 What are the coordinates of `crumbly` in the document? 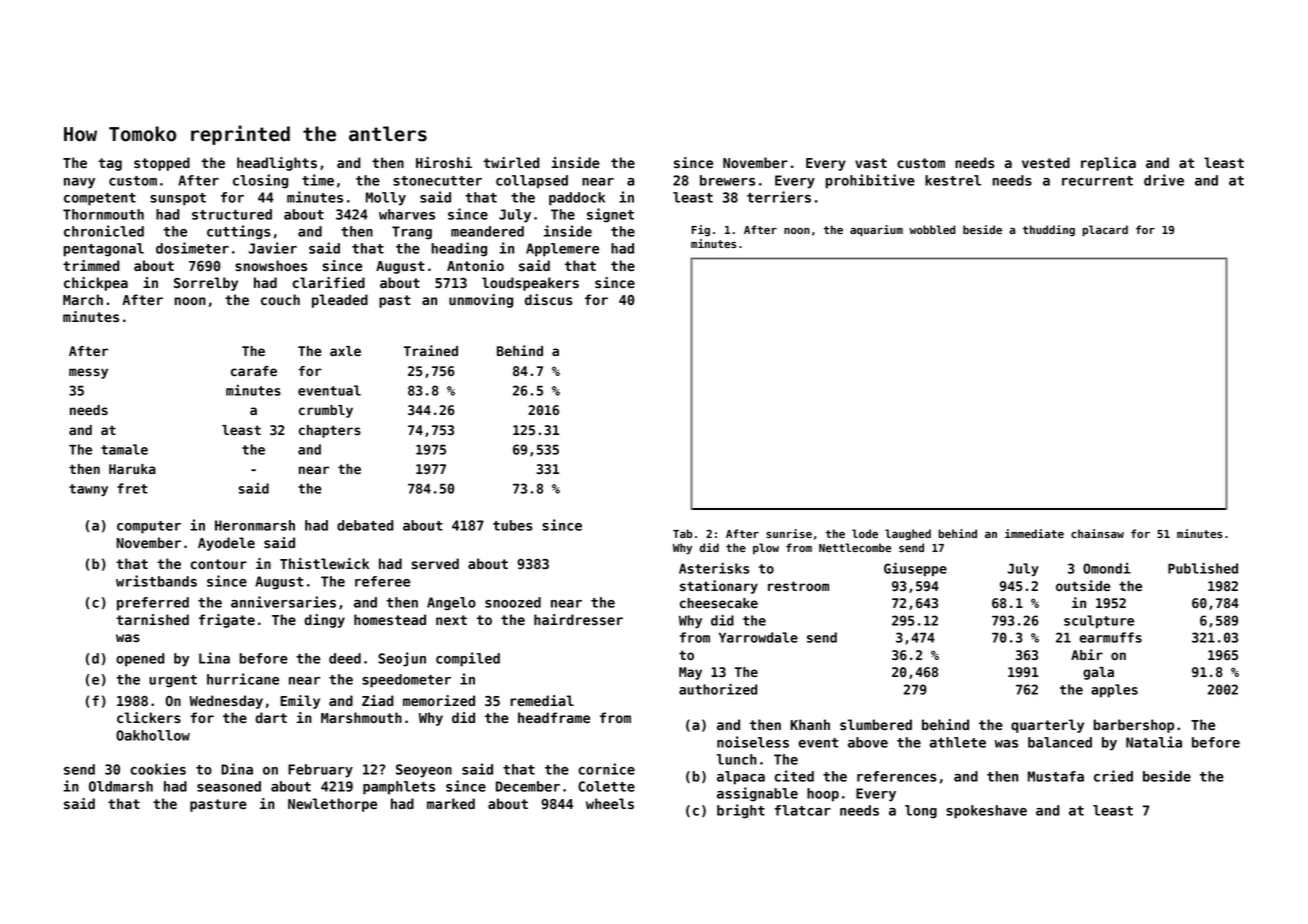 It's located at (326, 411).
